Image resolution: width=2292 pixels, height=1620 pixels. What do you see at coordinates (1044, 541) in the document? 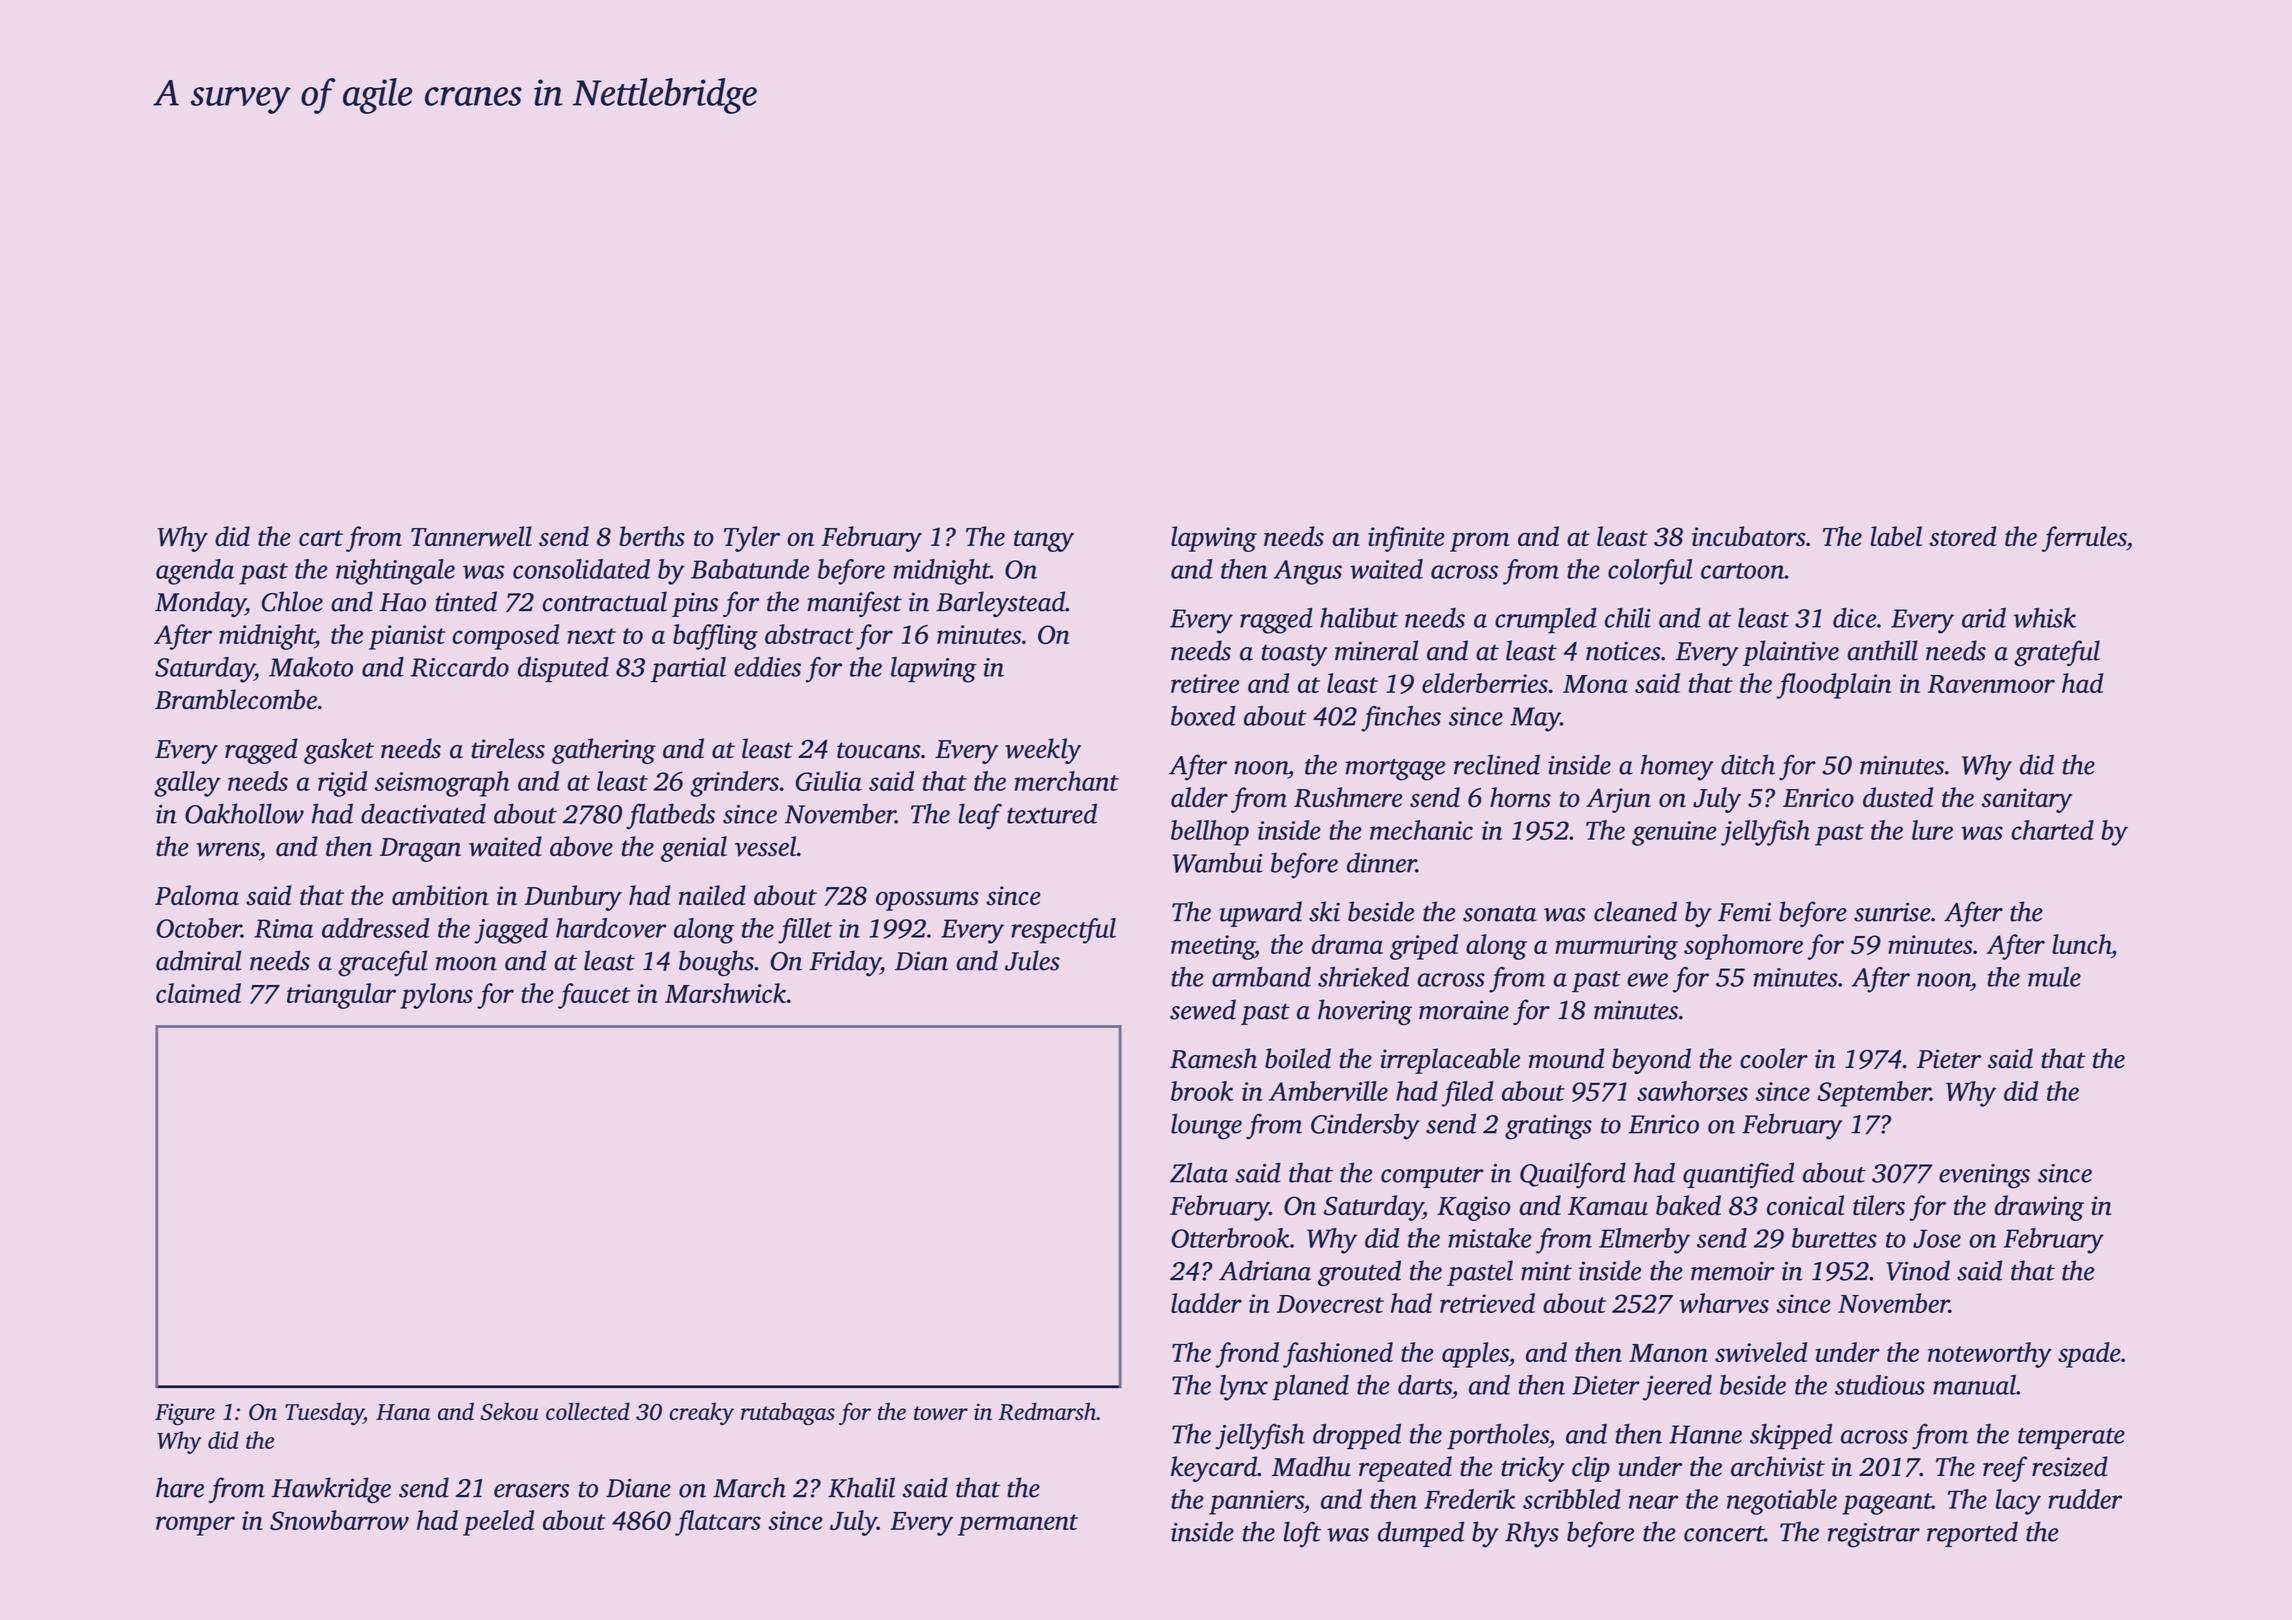
I see `tangy` at bounding box center [1044, 541].
